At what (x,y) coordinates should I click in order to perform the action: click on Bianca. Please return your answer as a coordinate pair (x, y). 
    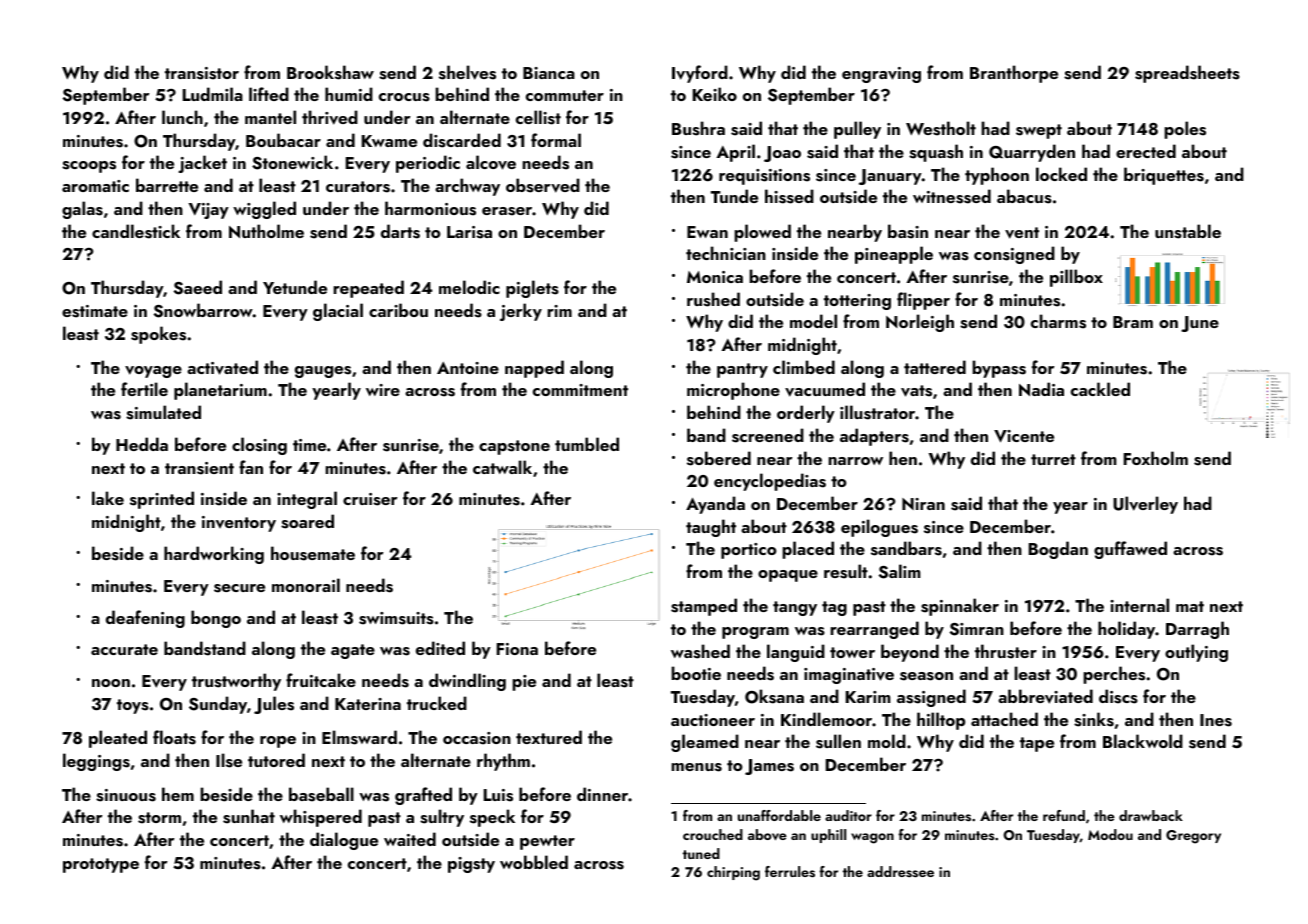
    Looking at the image, I should click on (549, 73).
